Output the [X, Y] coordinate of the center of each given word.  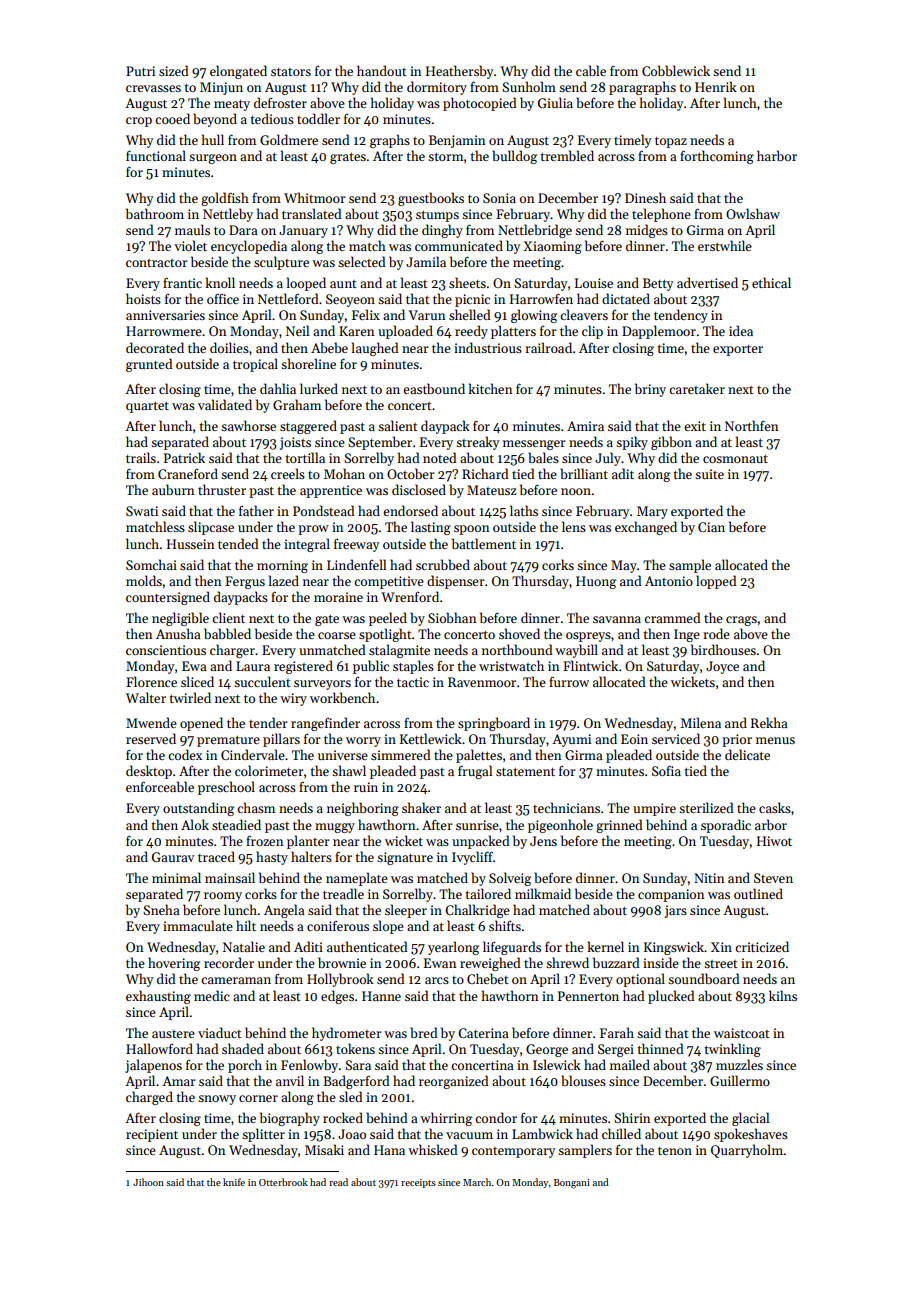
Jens [543, 841]
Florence [151, 681]
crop [139, 122]
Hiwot [774, 841]
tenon [675, 1151]
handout [382, 70]
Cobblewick [676, 70]
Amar [179, 1081]
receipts [418, 1183]
